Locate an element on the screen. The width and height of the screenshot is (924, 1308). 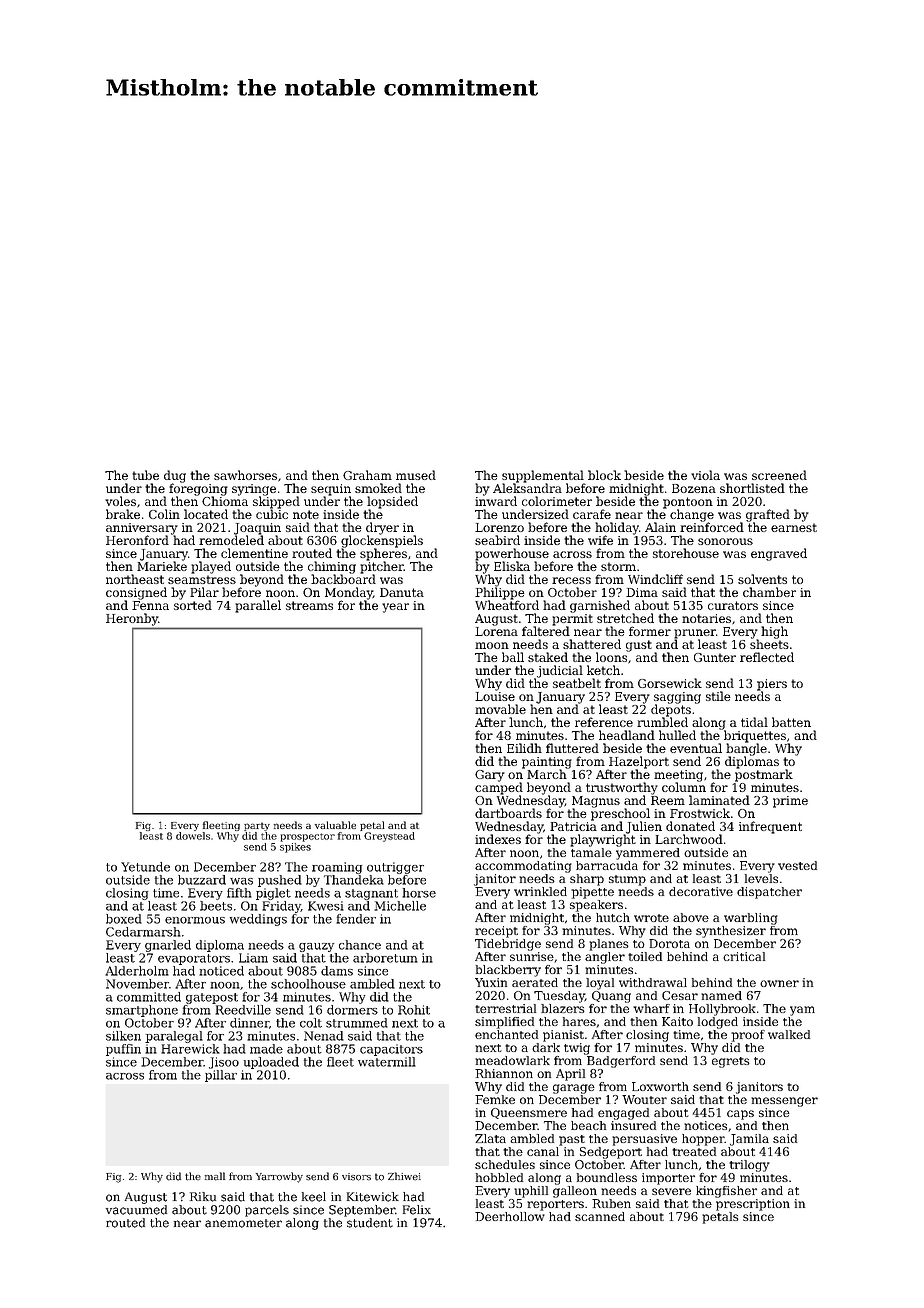
engraved is located at coordinates (779, 554).
